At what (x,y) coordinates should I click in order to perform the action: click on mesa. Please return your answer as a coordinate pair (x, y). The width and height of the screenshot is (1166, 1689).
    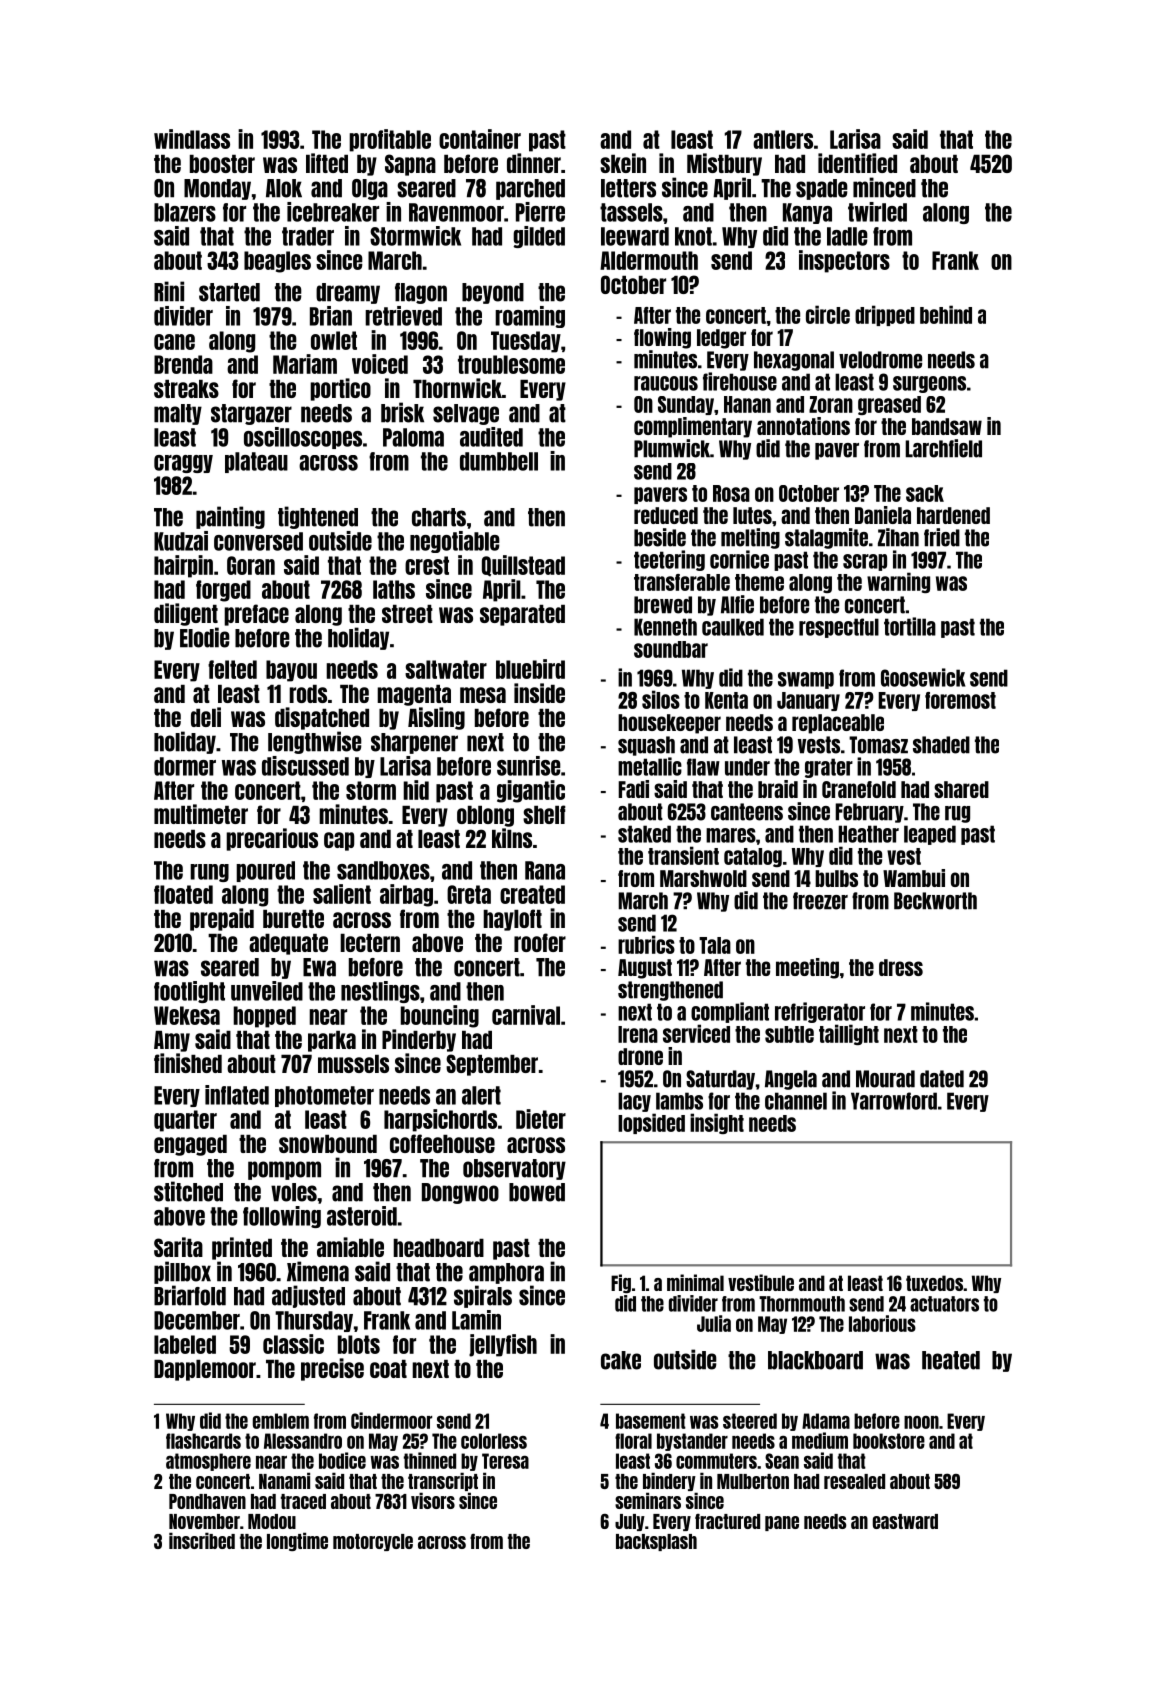
    Looking at the image, I should click on (483, 695).
